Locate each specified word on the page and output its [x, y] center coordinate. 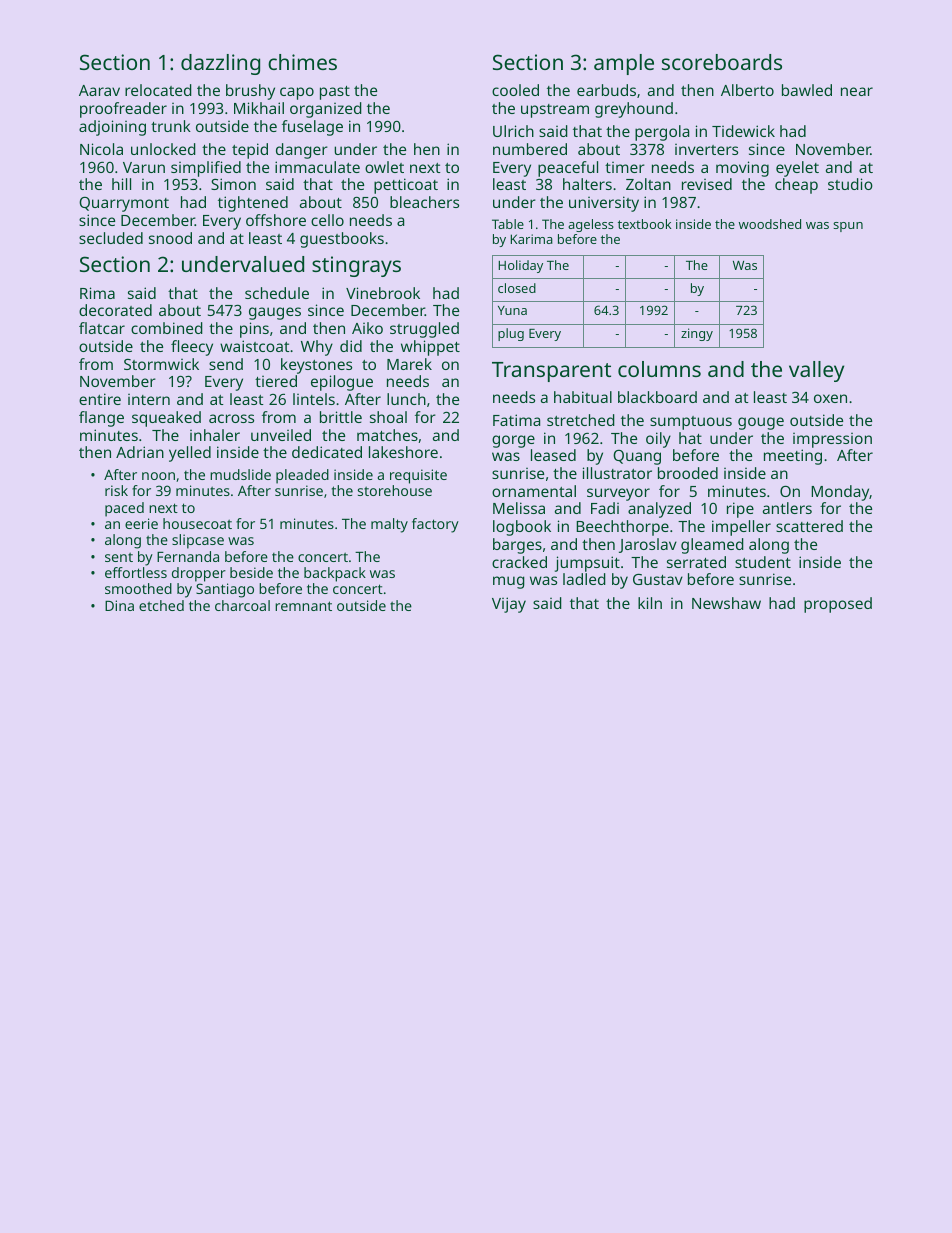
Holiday [520, 266]
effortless [136, 572]
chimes [302, 62]
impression [832, 440]
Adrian [140, 452]
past [335, 93]
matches [387, 435]
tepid [250, 151]
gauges [275, 313]
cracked [519, 562]
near [857, 91]
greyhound [634, 110]
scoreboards [722, 62]
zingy [697, 334]
